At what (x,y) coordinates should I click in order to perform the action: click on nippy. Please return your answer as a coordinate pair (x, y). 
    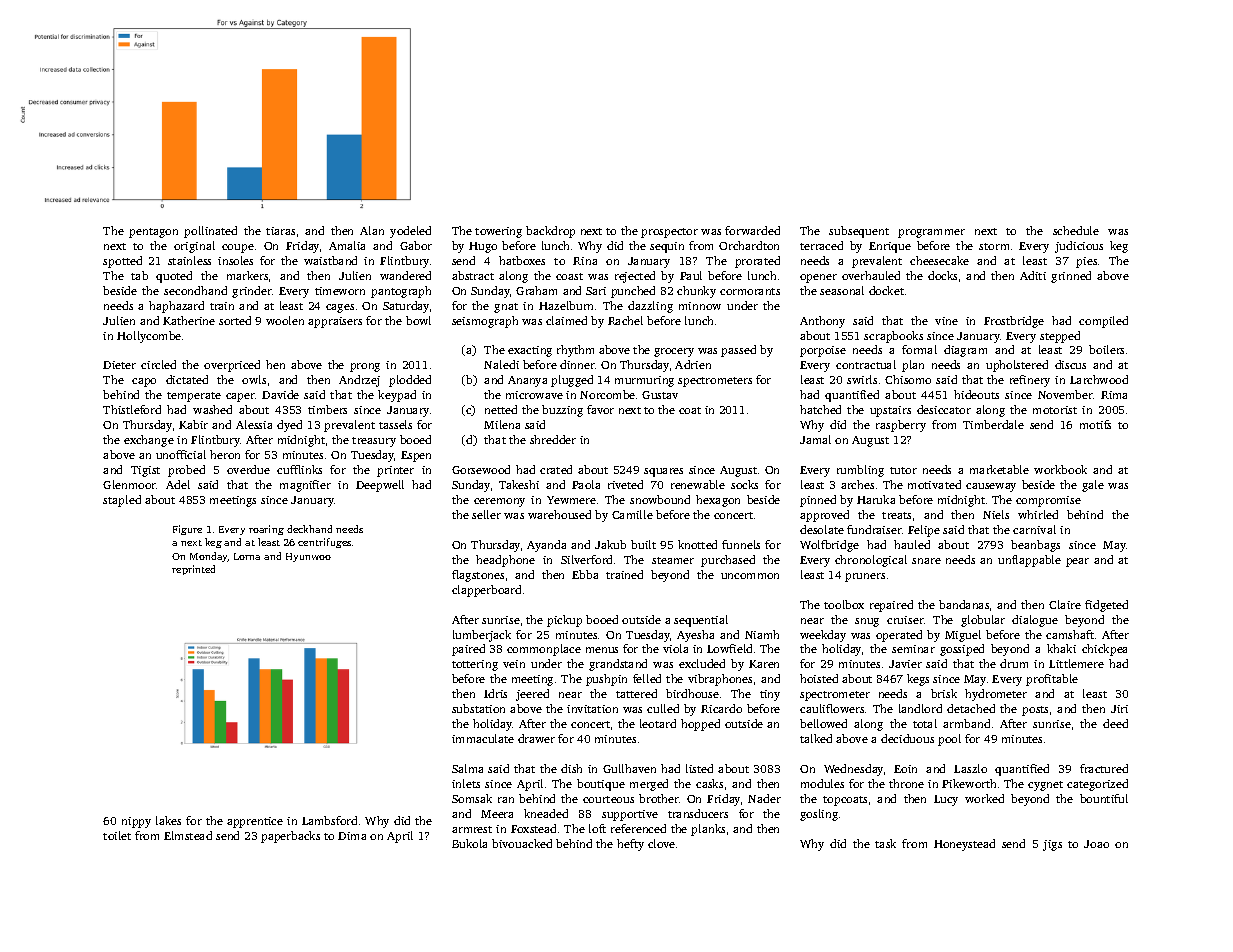
    Looking at the image, I should click on (136, 822).
